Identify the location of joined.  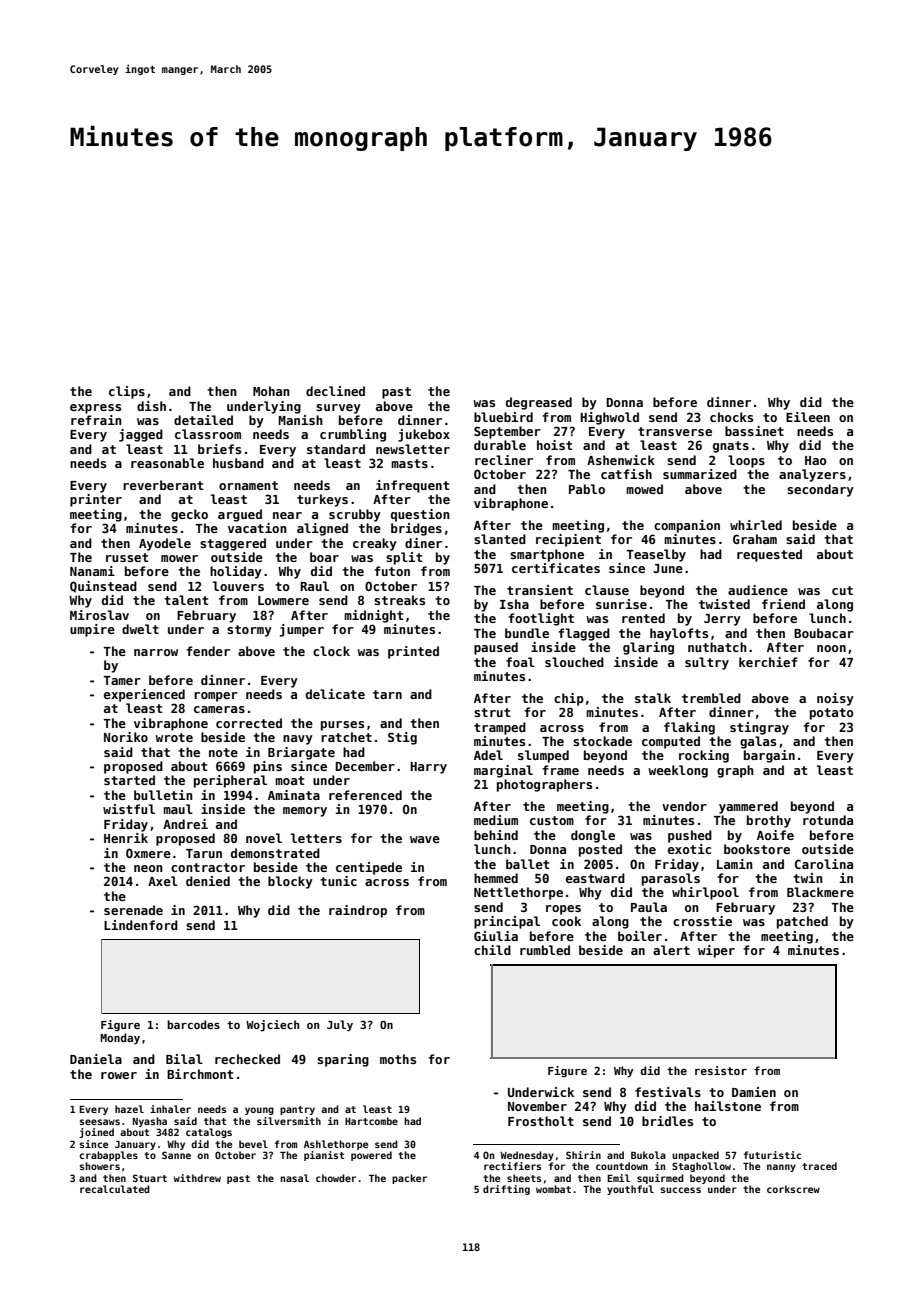
(96, 1133).
